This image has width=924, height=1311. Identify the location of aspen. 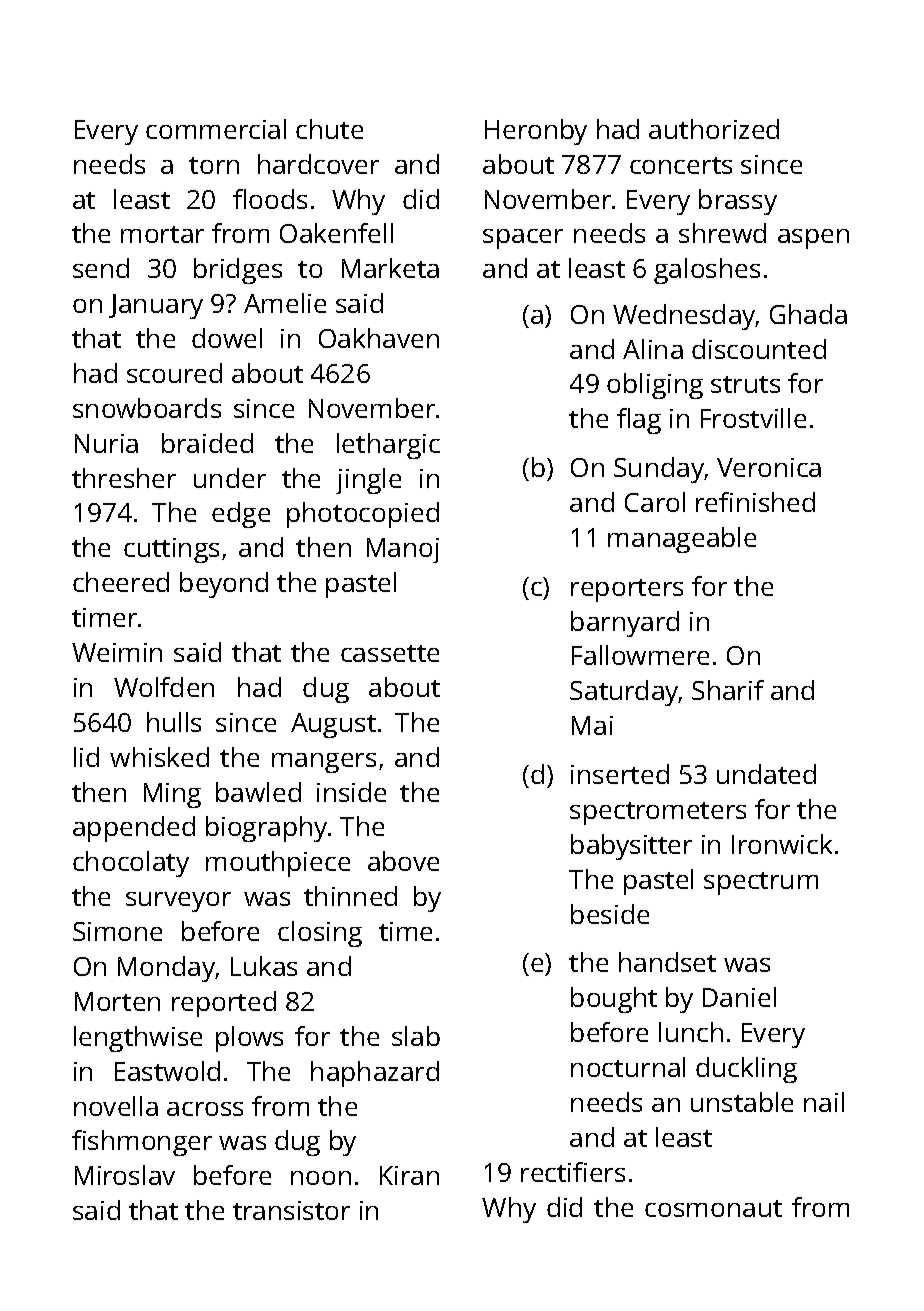
(813, 239).
